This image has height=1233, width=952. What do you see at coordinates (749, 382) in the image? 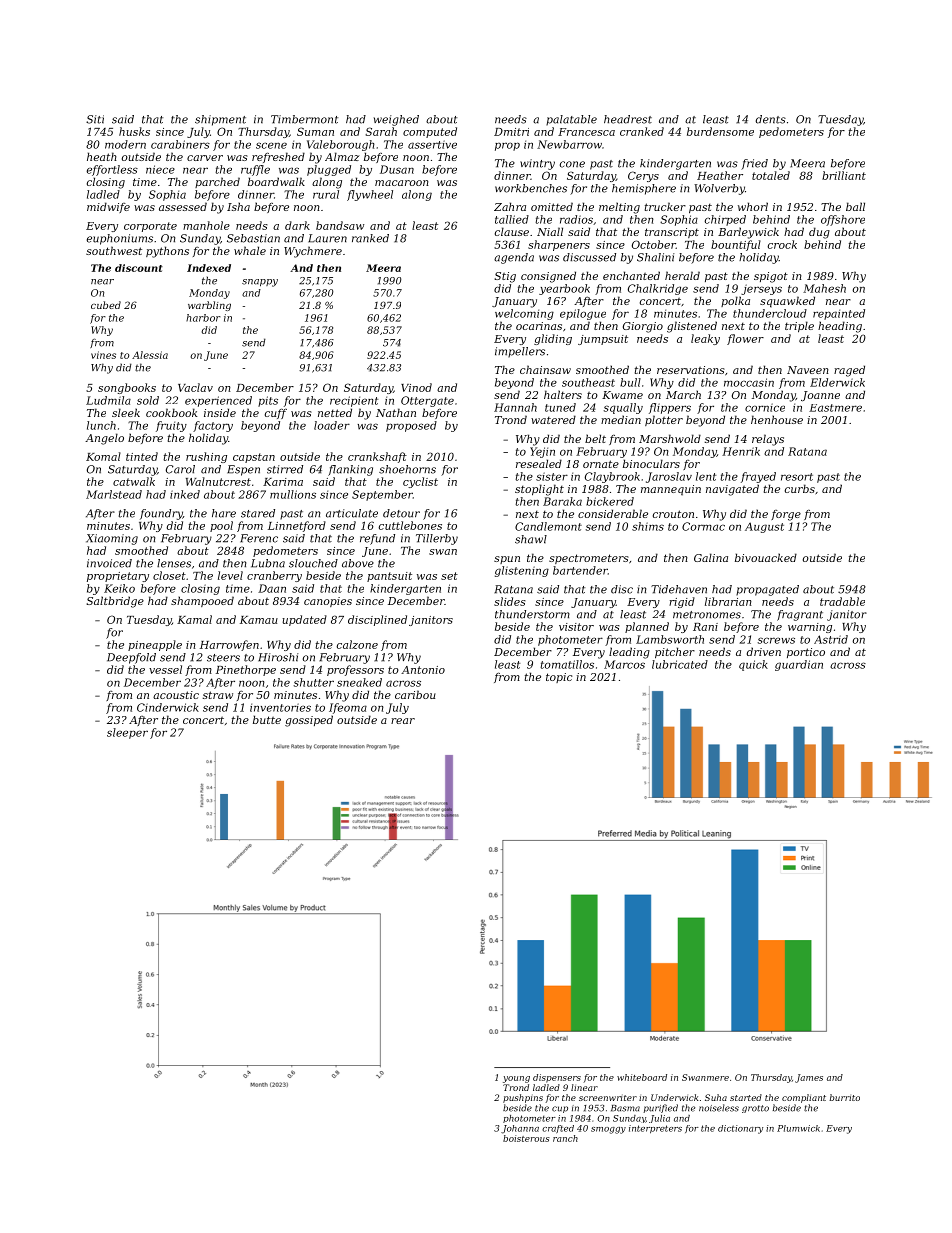
I see `moccasin` at bounding box center [749, 382].
